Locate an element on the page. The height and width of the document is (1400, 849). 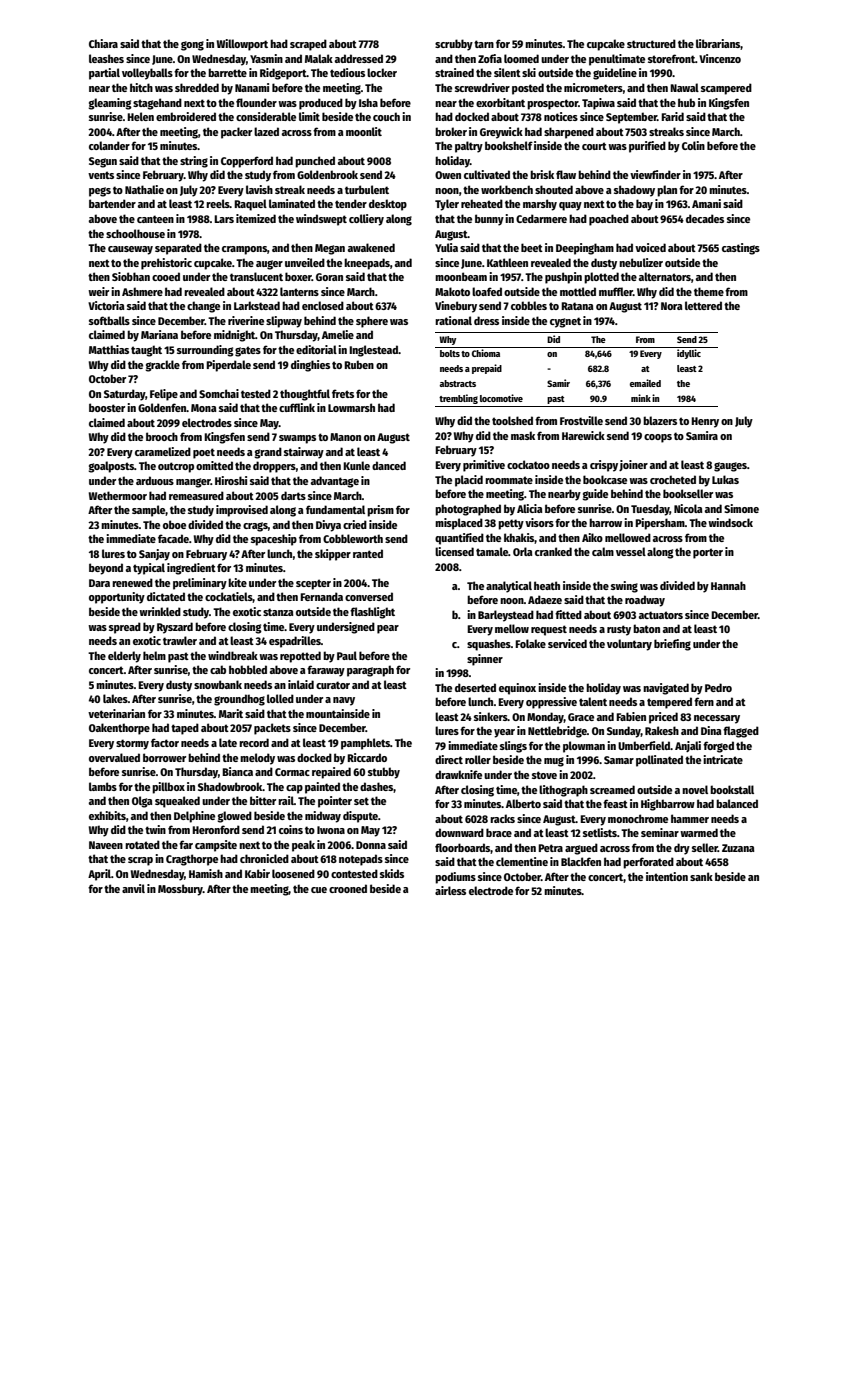
strained is located at coordinates (454, 72).
